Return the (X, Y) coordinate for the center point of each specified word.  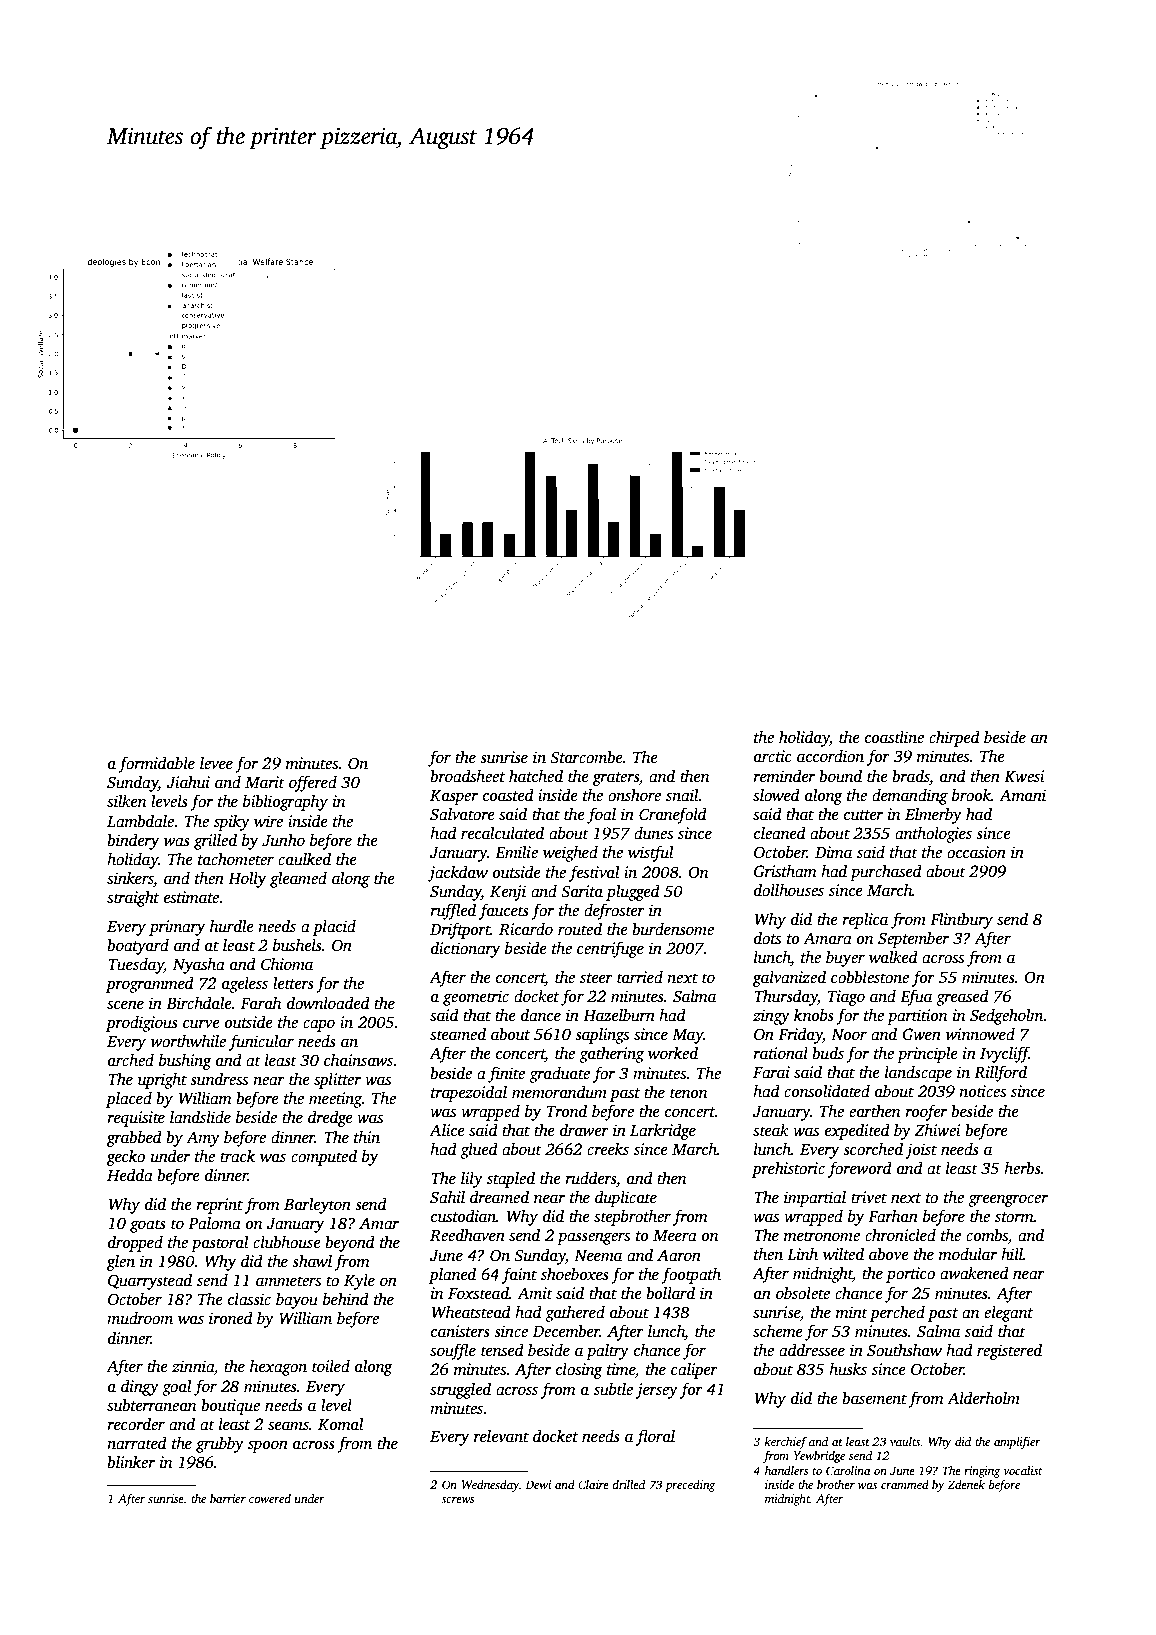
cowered (270, 1498)
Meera (675, 1235)
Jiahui (188, 782)
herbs (1022, 1168)
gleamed (298, 880)
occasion (976, 852)
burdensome (673, 929)
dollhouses (789, 890)
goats (148, 1226)
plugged (633, 893)
